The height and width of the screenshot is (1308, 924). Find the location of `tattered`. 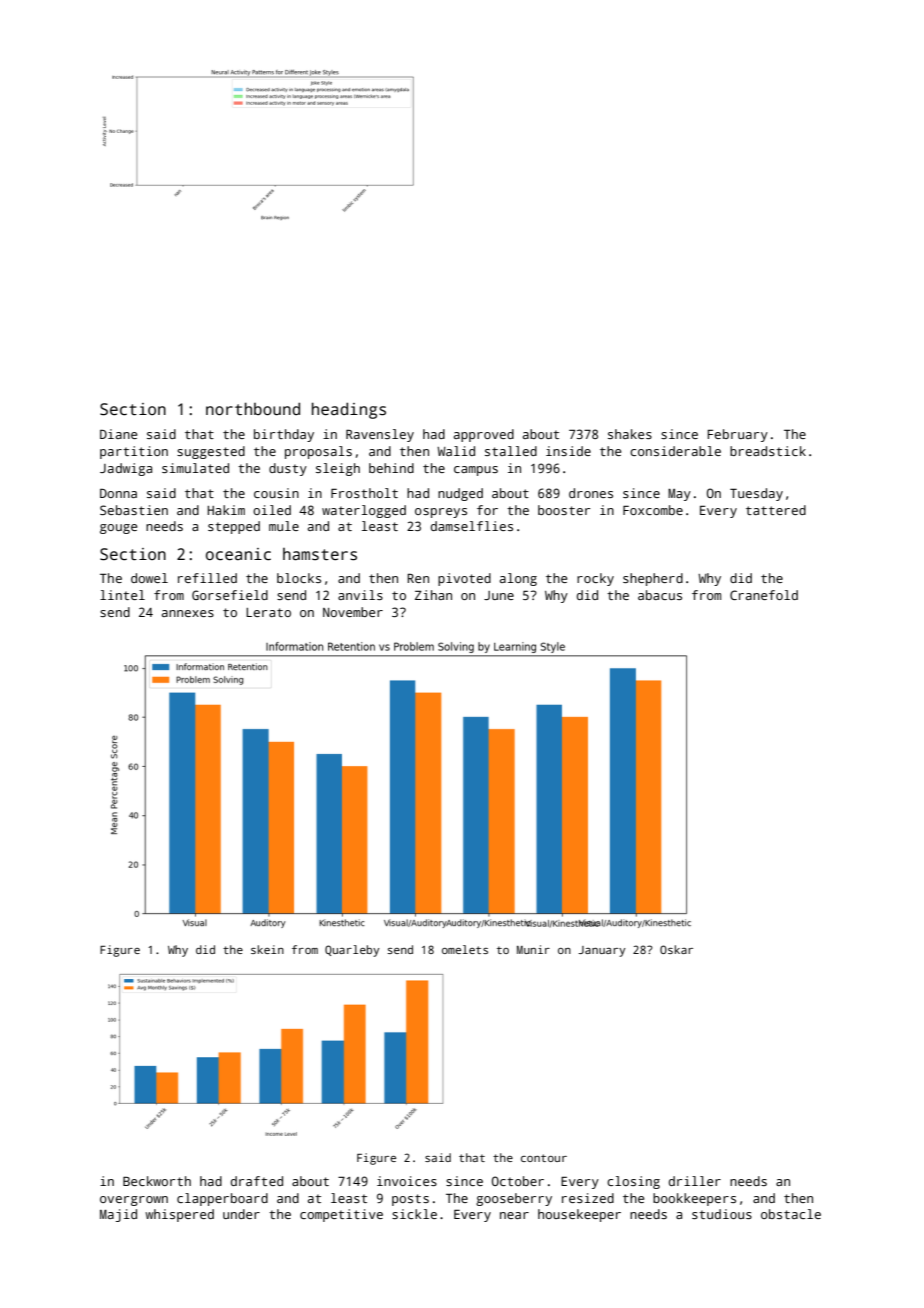

tattered is located at coordinates (776, 510).
